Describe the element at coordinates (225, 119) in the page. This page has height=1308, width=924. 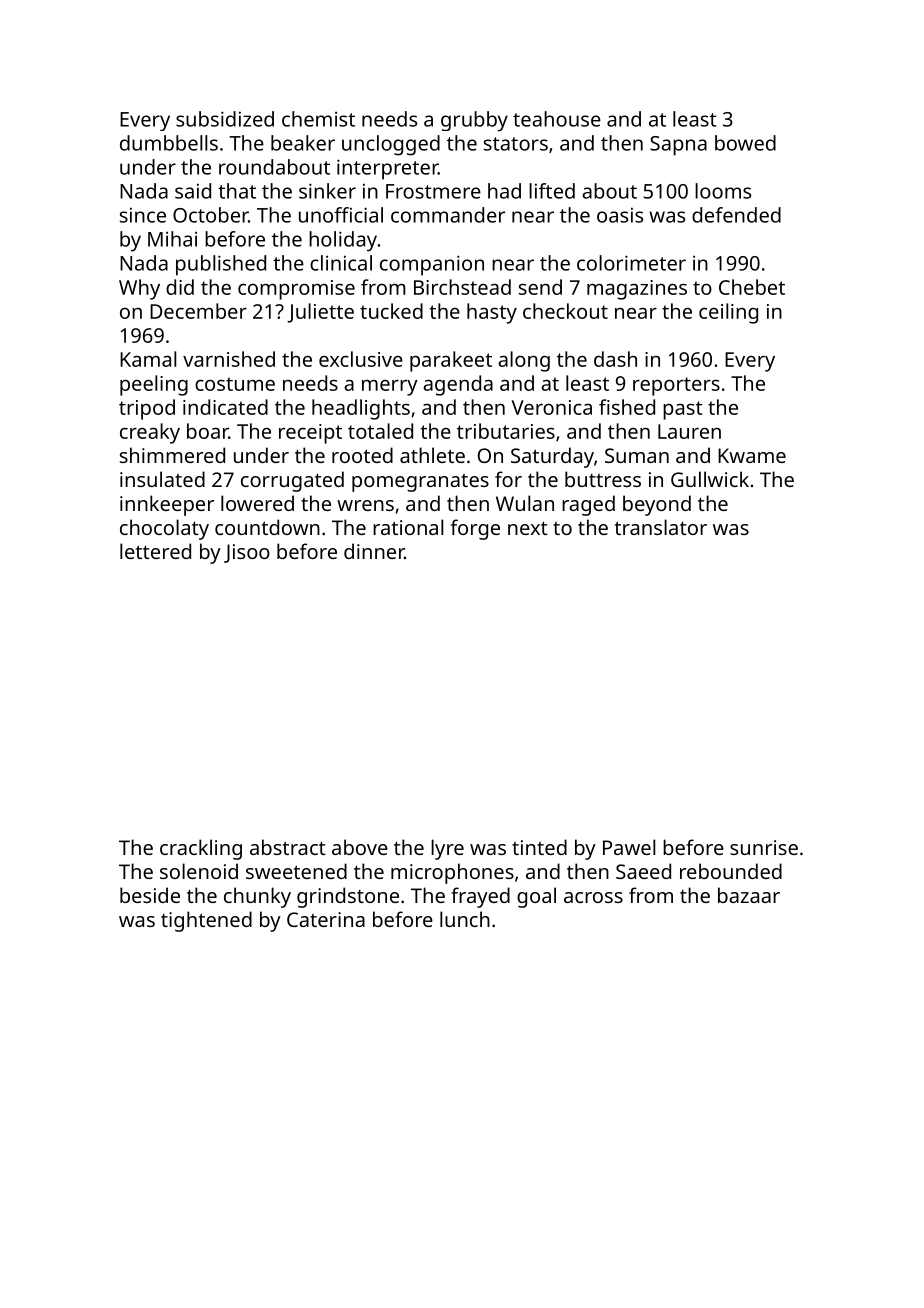
I see `subsidized` at that location.
